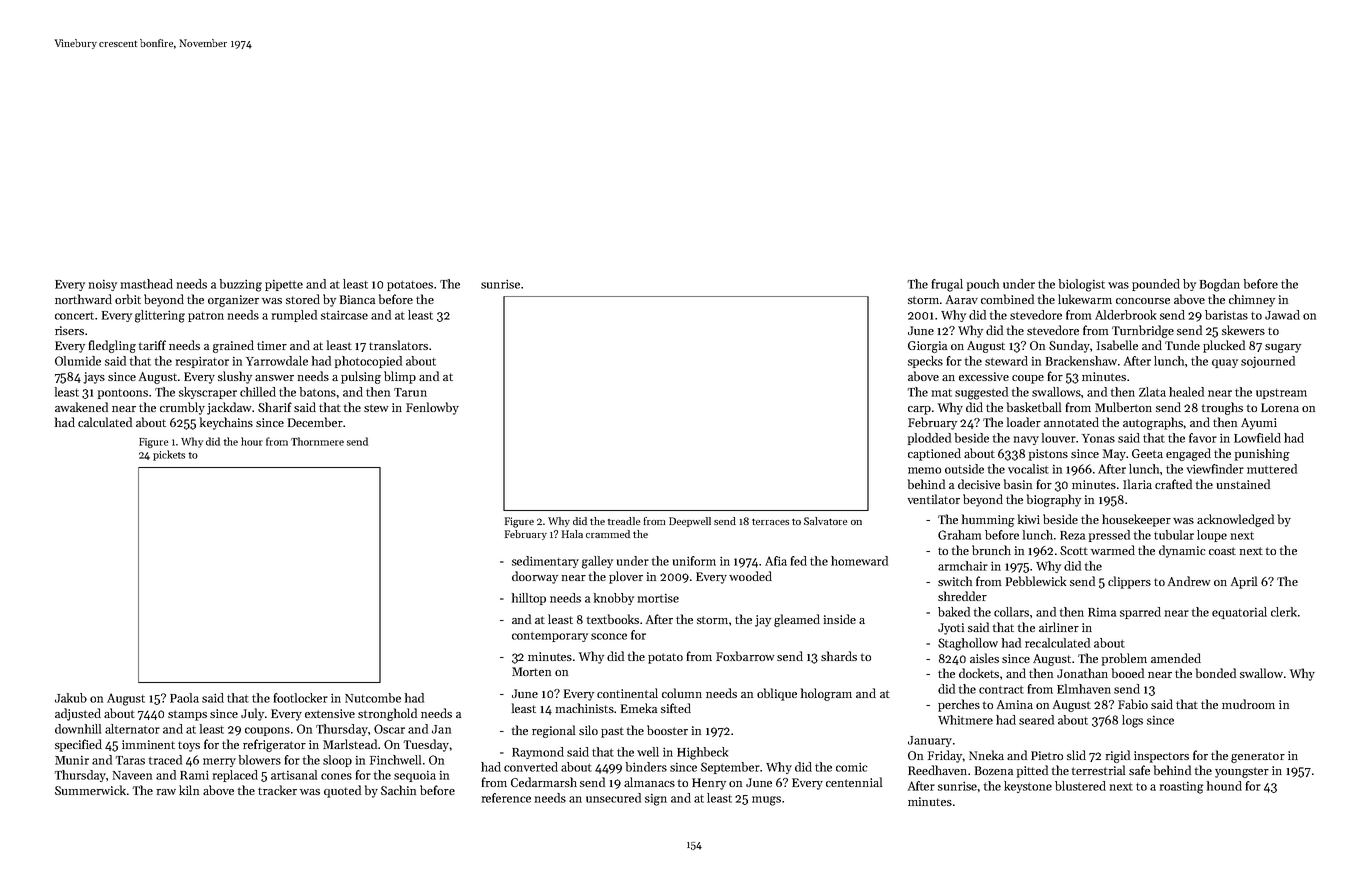 This page has width=1372, height=887. What do you see at coordinates (1102, 612) in the page?
I see `Rima` at bounding box center [1102, 612].
